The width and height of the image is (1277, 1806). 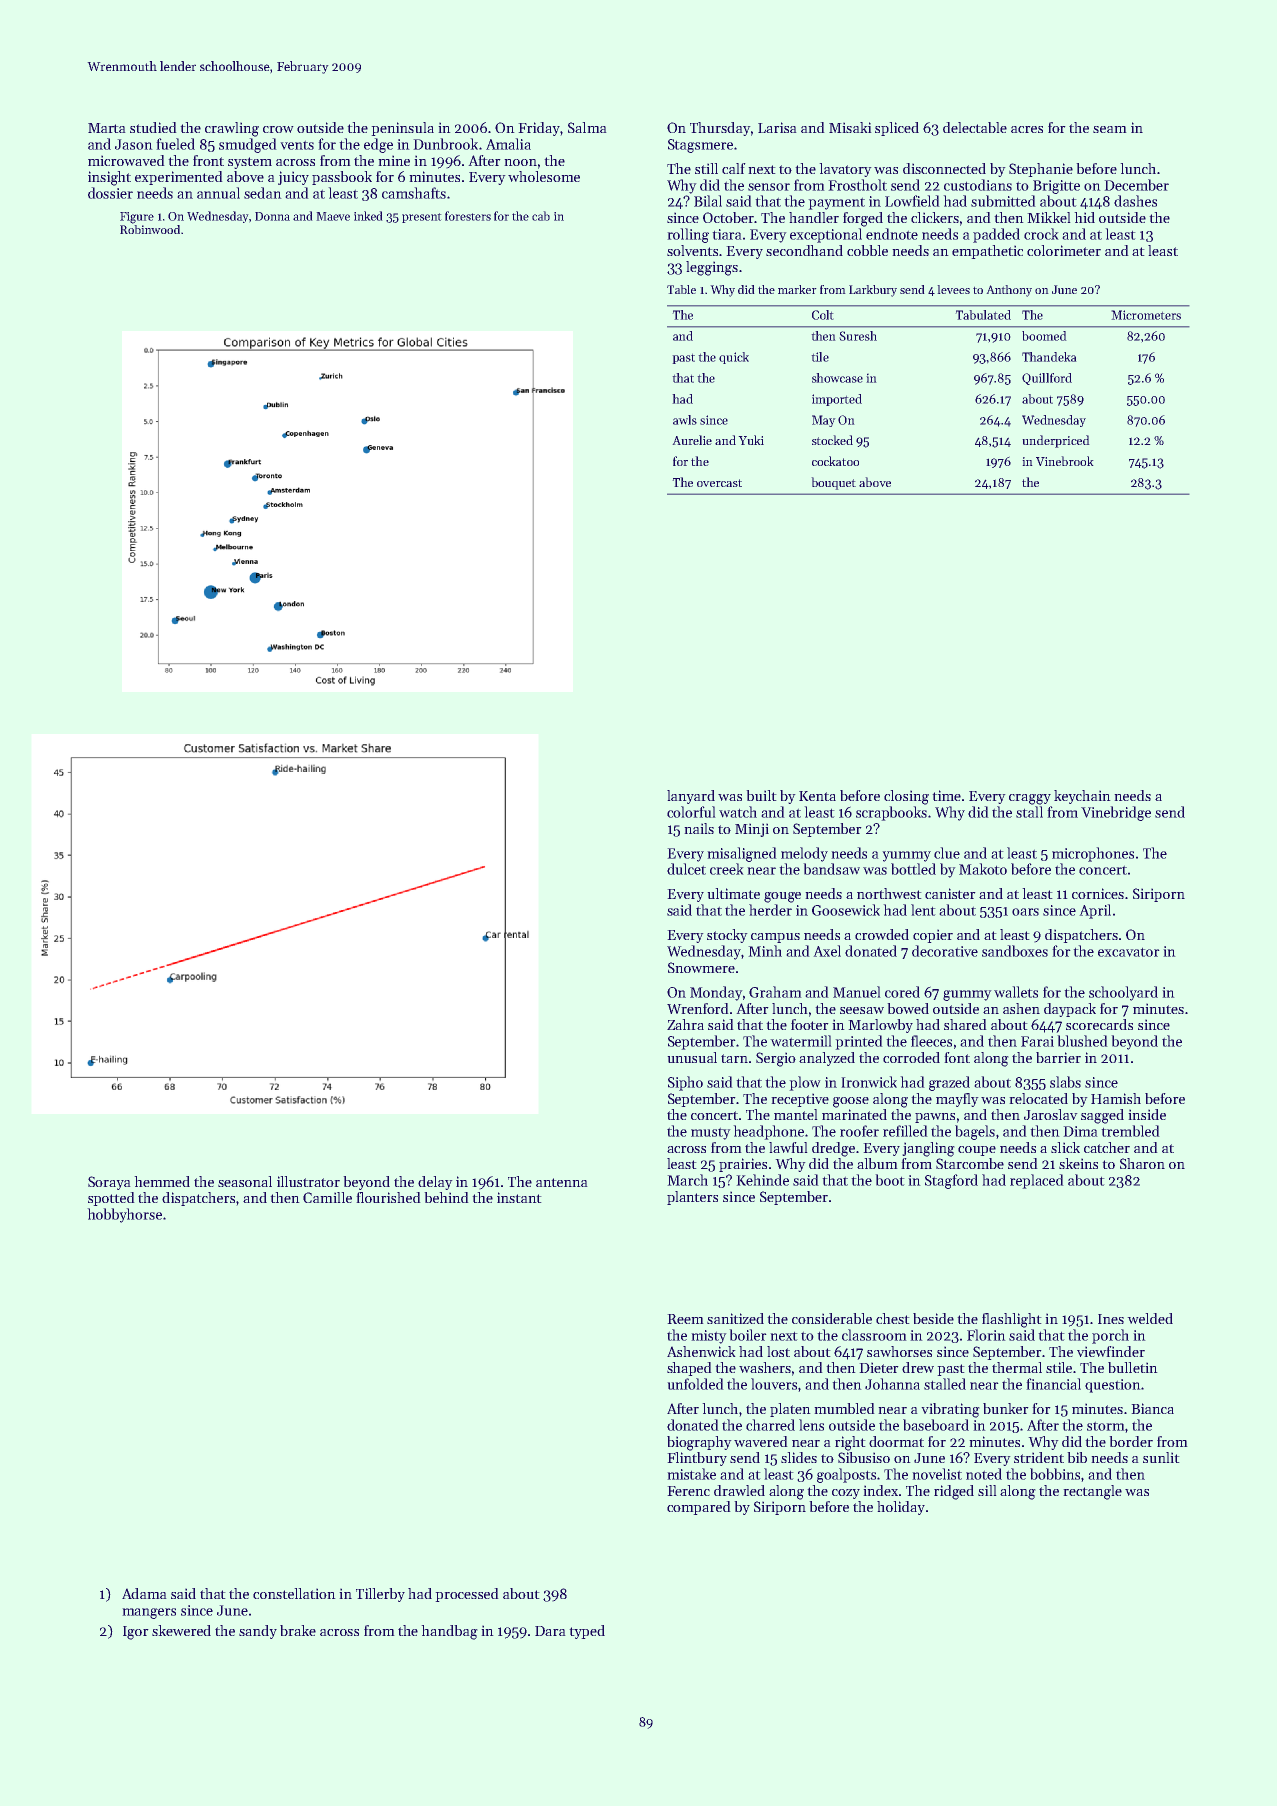 I want to click on lanyard, so click(x=691, y=797).
